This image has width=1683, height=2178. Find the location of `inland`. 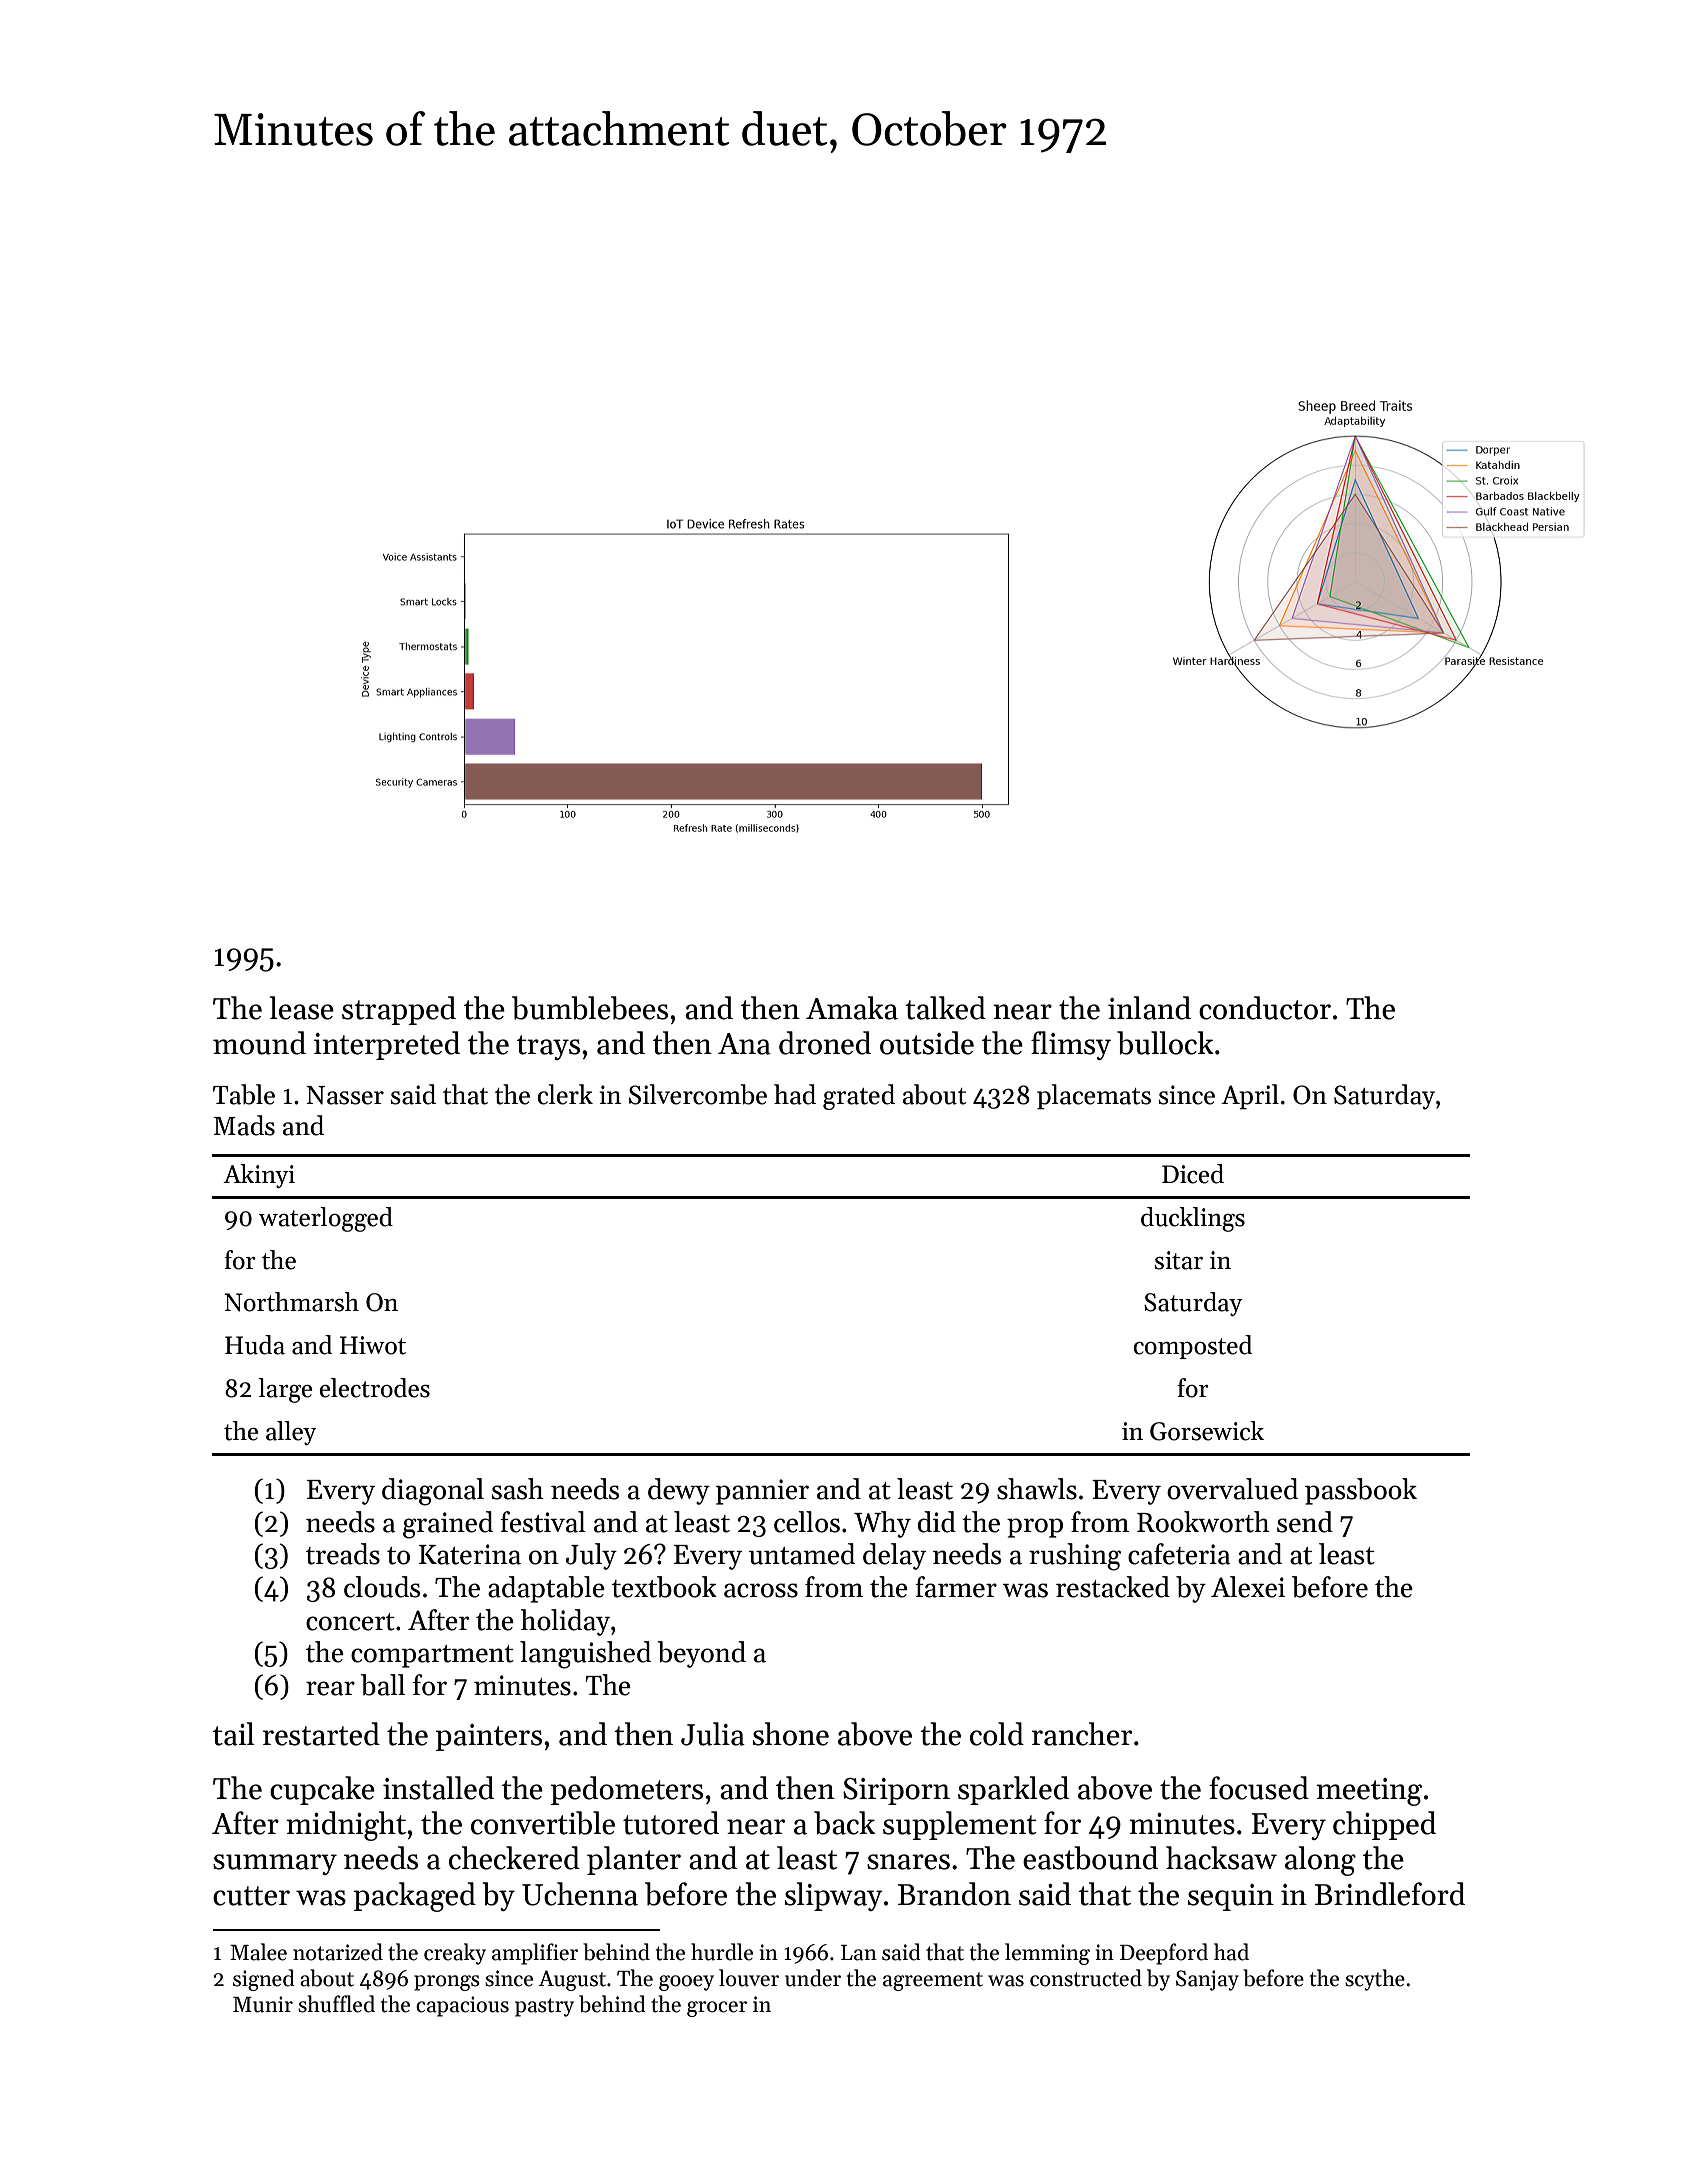

inland is located at coordinates (1149, 1008).
